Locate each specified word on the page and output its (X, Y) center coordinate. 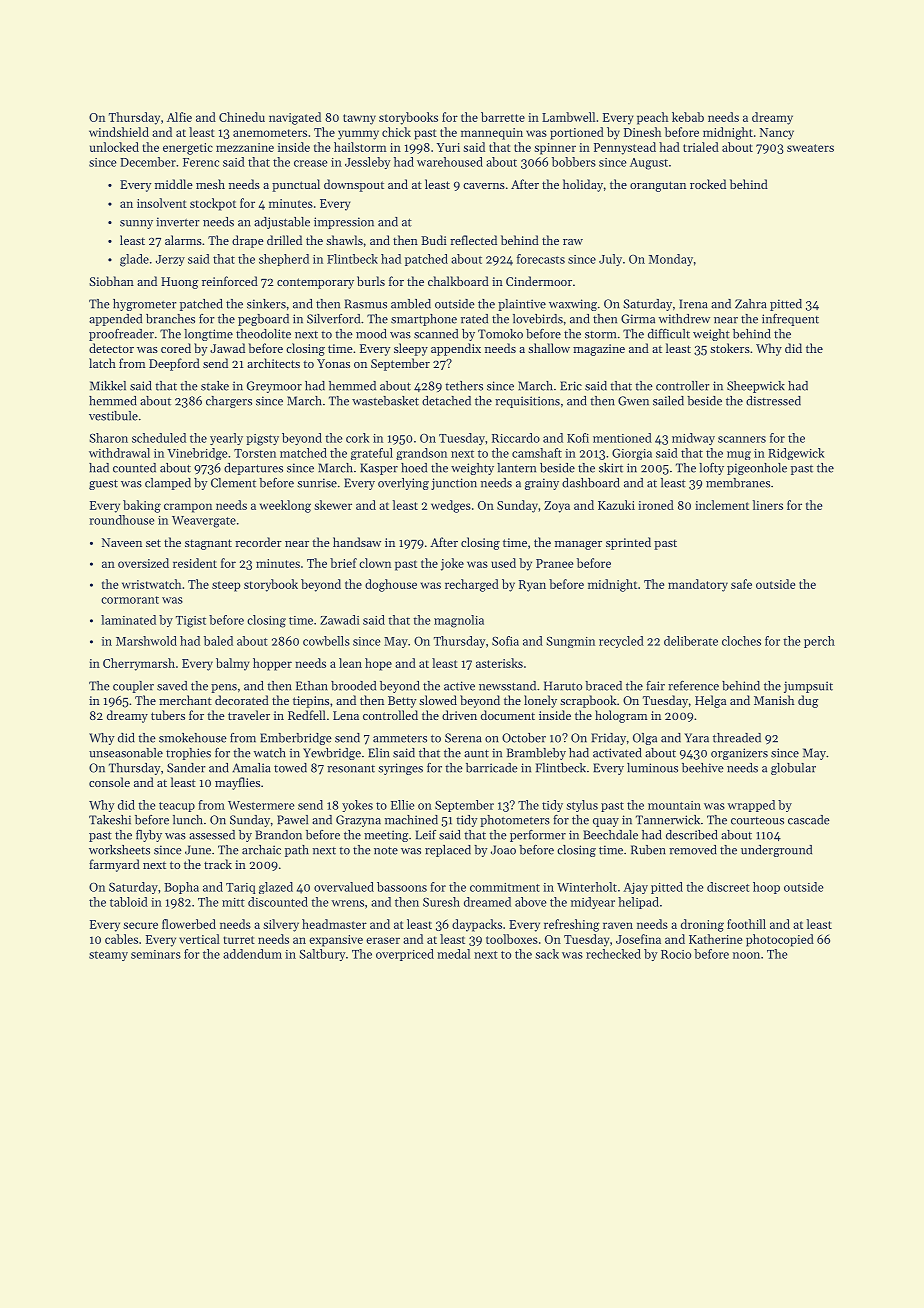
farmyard (114, 865)
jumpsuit (808, 687)
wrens (348, 903)
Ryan (532, 586)
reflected (473, 240)
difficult (669, 334)
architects (273, 363)
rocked (708, 184)
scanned (436, 334)
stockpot (213, 204)
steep (226, 586)
